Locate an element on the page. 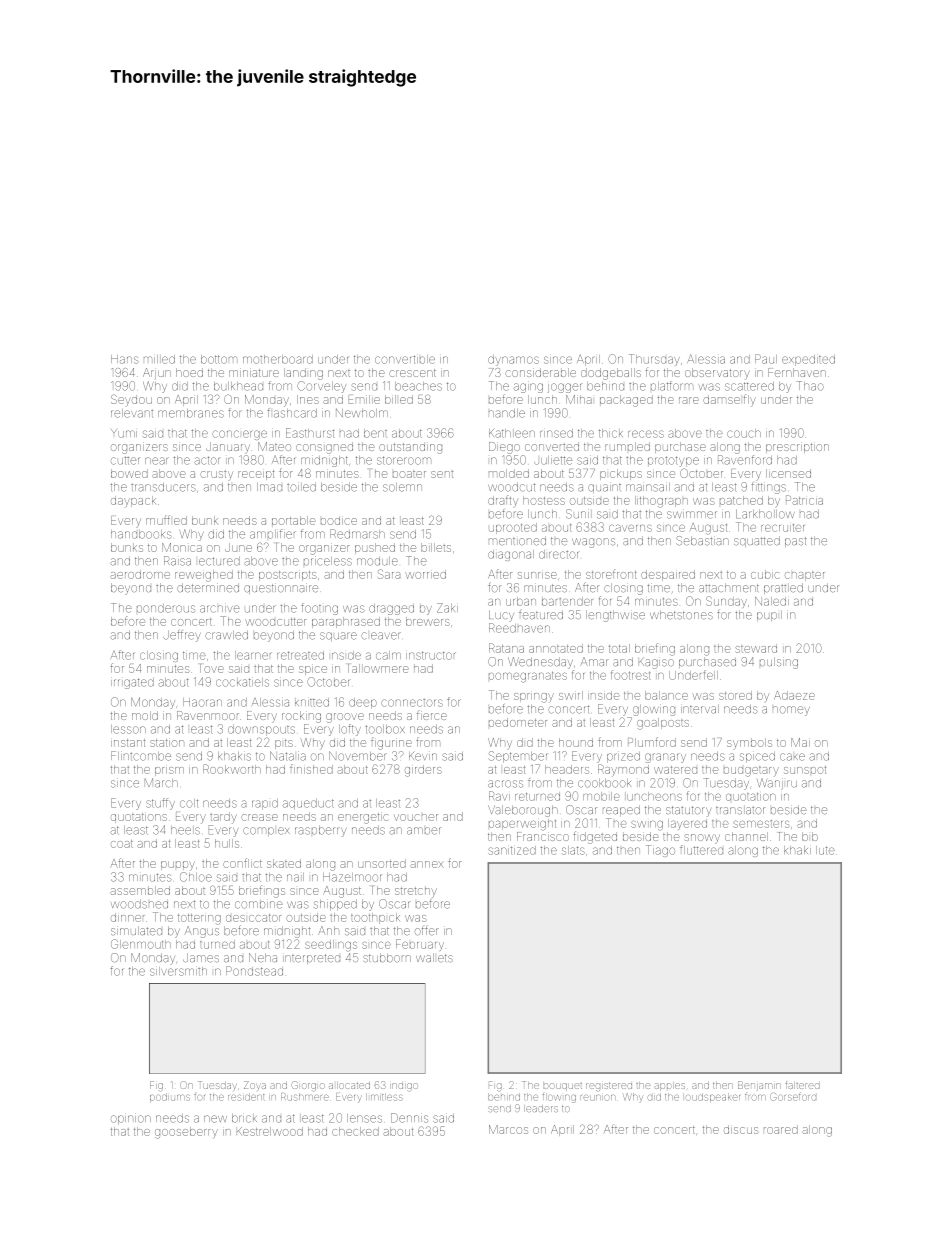  Marcos is located at coordinates (508, 1129).
